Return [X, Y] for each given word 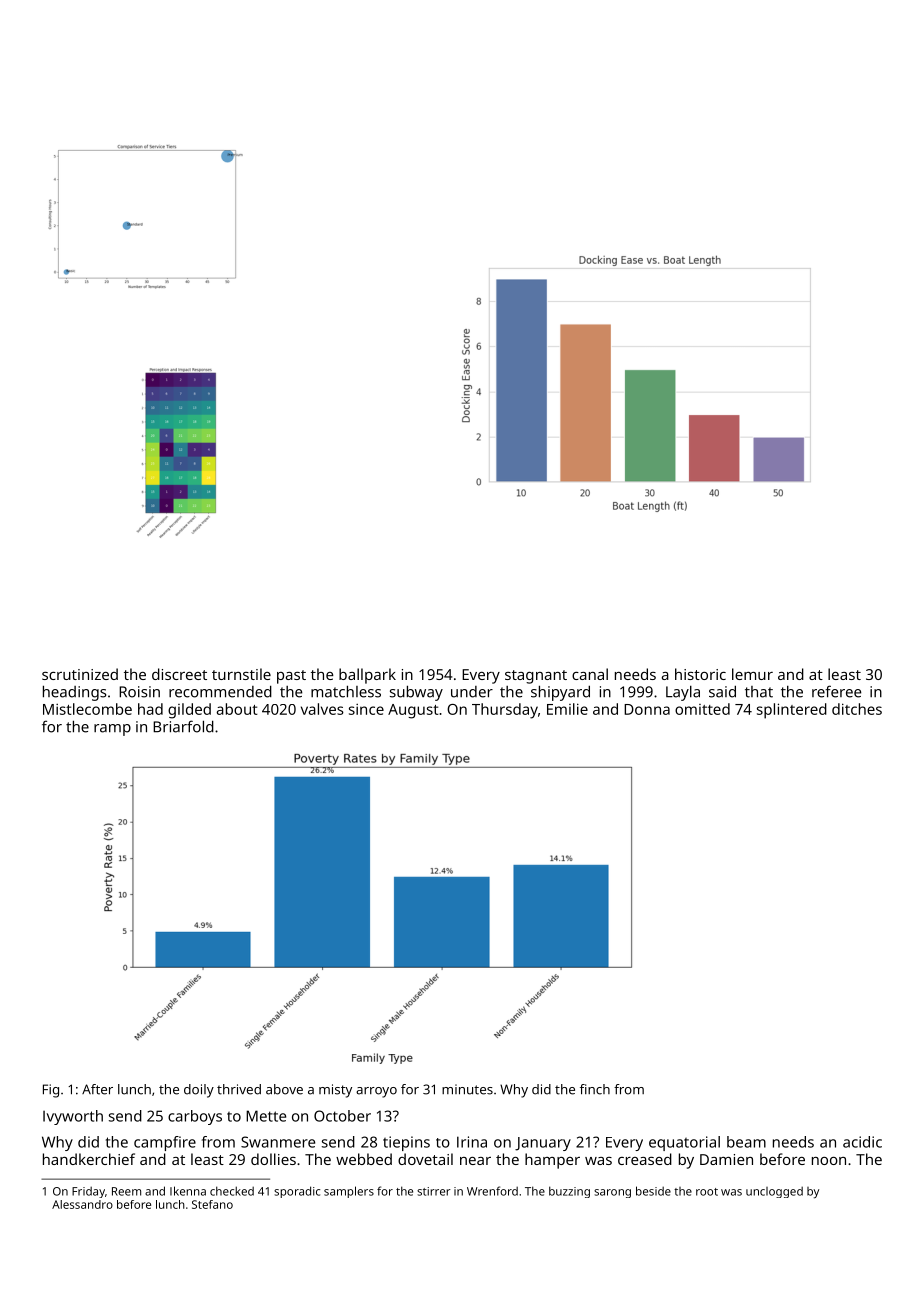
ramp [112, 730]
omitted [702, 709]
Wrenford [492, 1191]
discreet [179, 674]
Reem [126, 1191]
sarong [612, 1193]
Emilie [567, 709]
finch [595, 1089]
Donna [647, 709]
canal [590, 674]
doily [199, 1091]
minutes [467, 1089]
